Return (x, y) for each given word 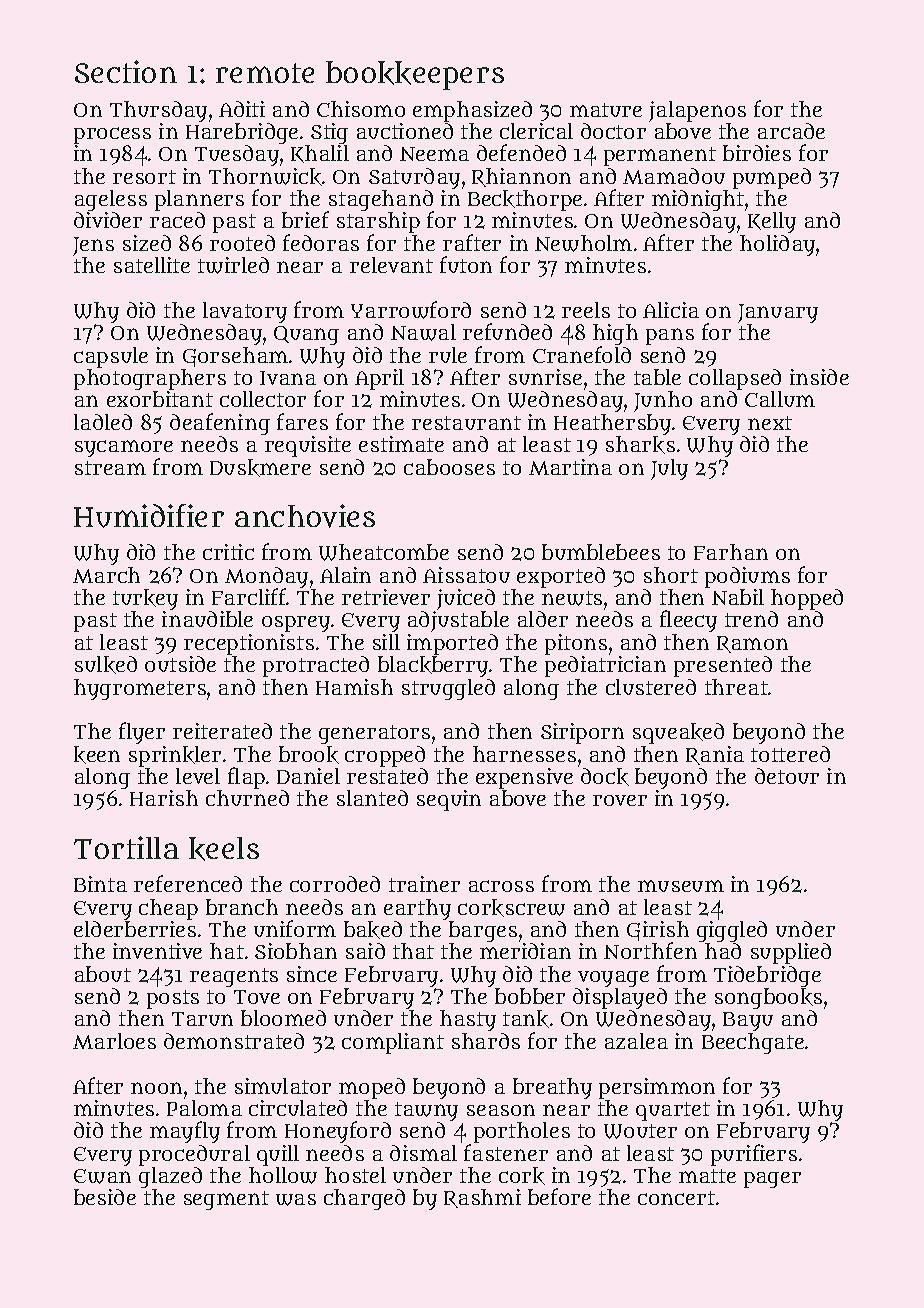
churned (247, 798)
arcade (791, 131)
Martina (570, 467)
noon (156, 1088)
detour (787, 776)
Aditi (242, 109)
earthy (417, 909)
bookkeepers (415, 75)
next (770, 423)
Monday (266, 578)
